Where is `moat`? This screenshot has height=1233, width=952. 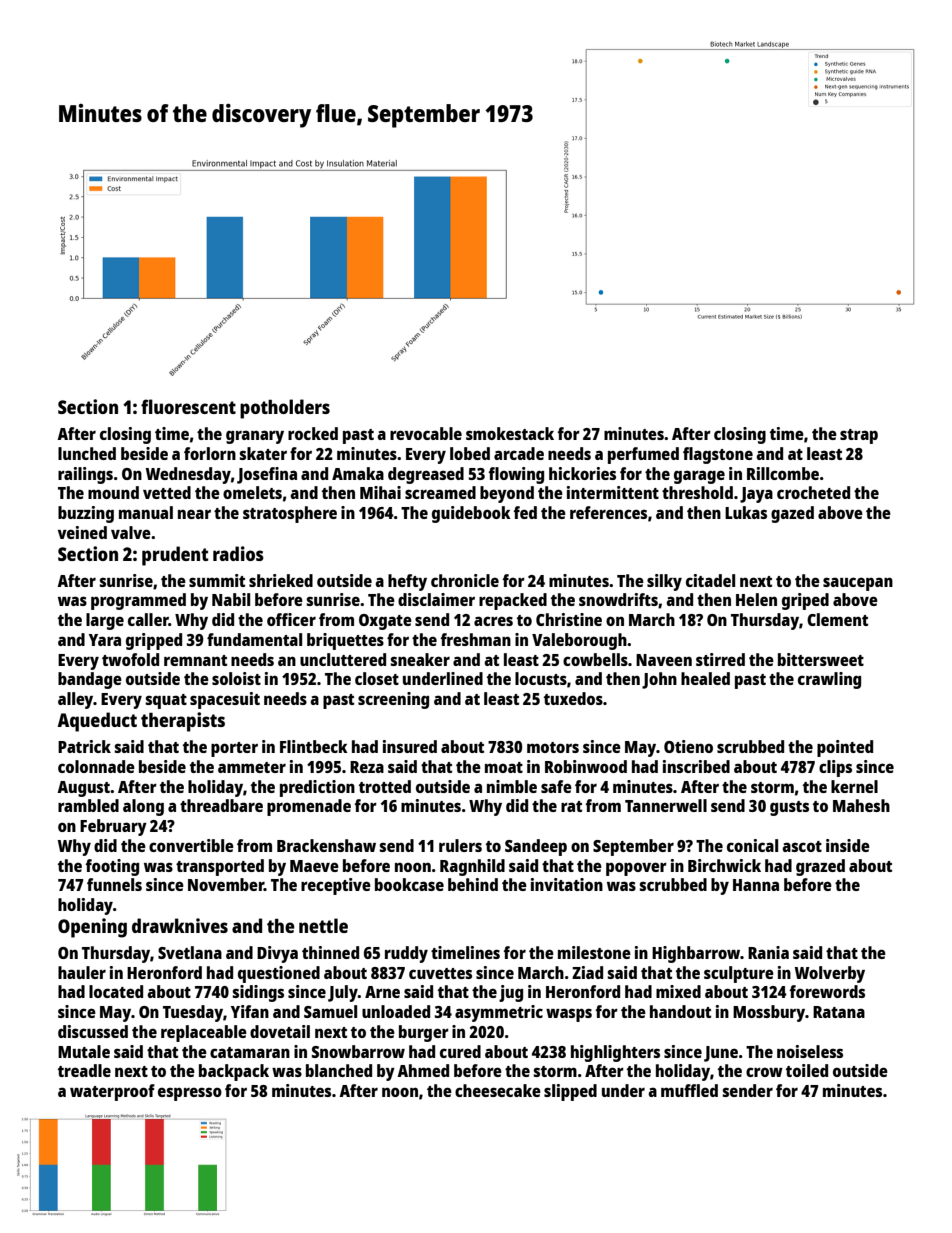 moat is located at coordinates (504, 767).
